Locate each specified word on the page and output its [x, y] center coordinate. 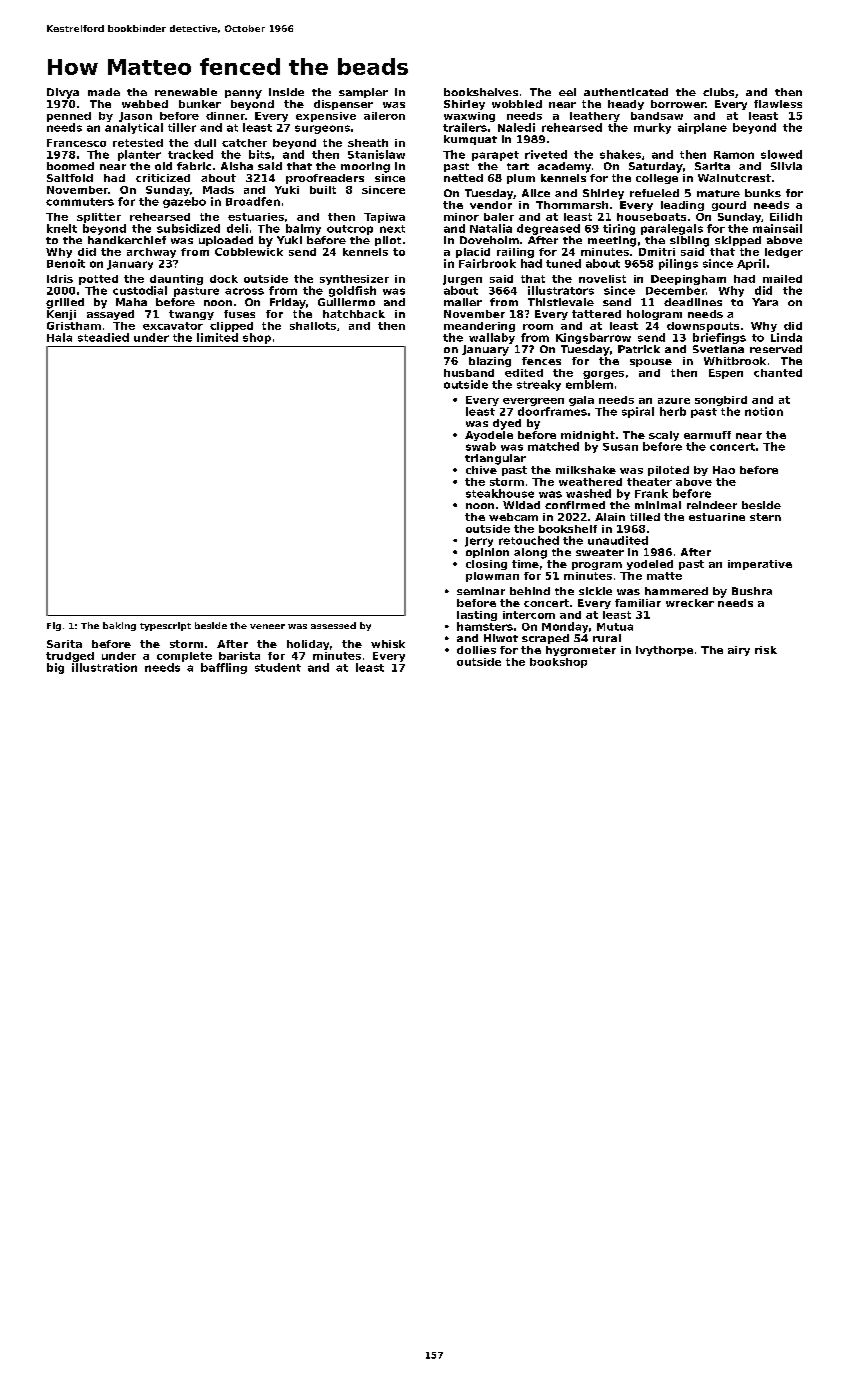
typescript [165, 626]
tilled [645, 517]
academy [564, 167]
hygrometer [581, 651]
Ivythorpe [664, 651]
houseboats [651, 217]
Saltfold [70, 178]
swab [481, 446]
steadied [103, 337]
